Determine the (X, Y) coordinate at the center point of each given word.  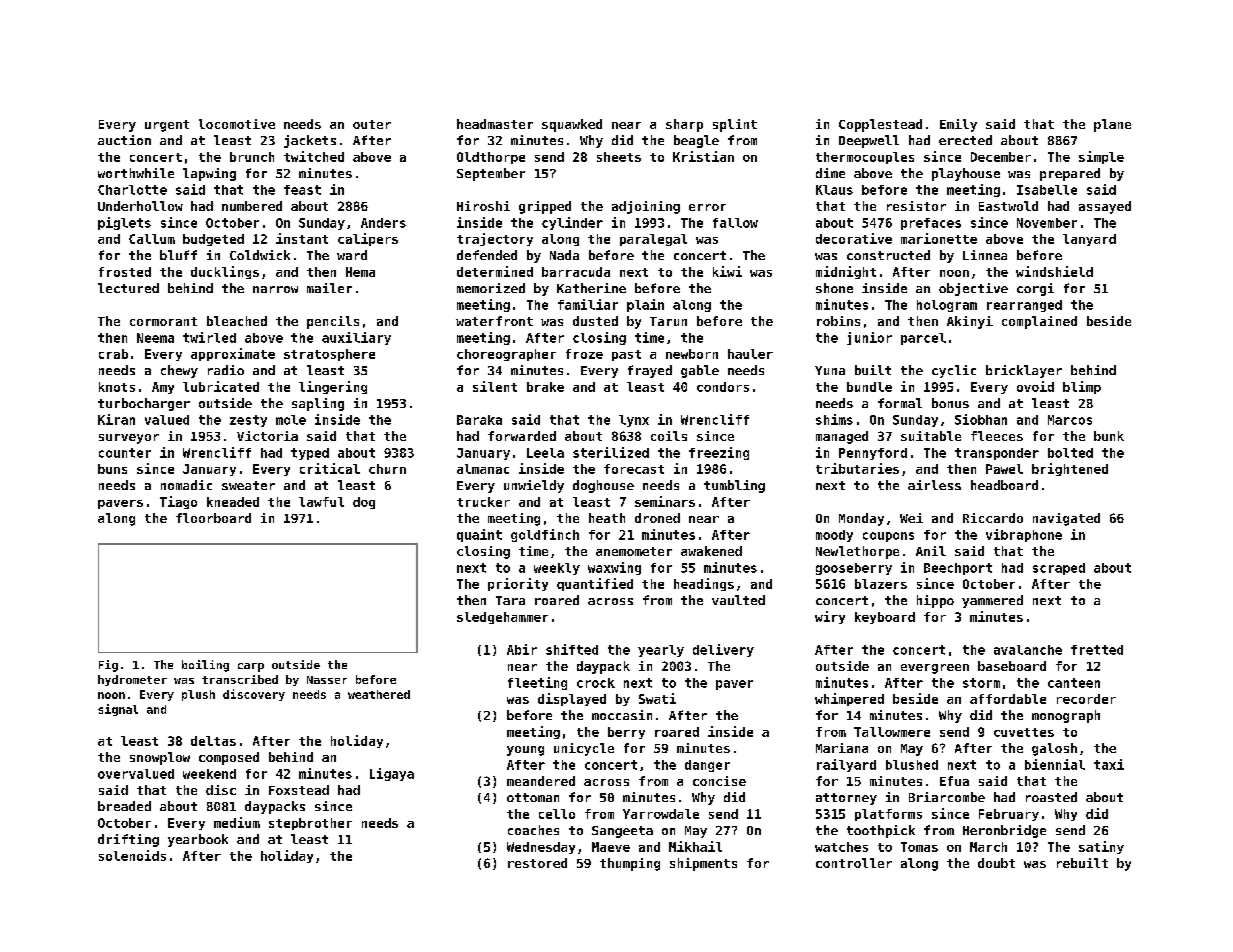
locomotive (237, 124)
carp (251, 667)
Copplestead (880, 125)
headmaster (495, 124)
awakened (711, 551)
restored (537, 863)
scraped (1059, 569)
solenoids (132, 855)
